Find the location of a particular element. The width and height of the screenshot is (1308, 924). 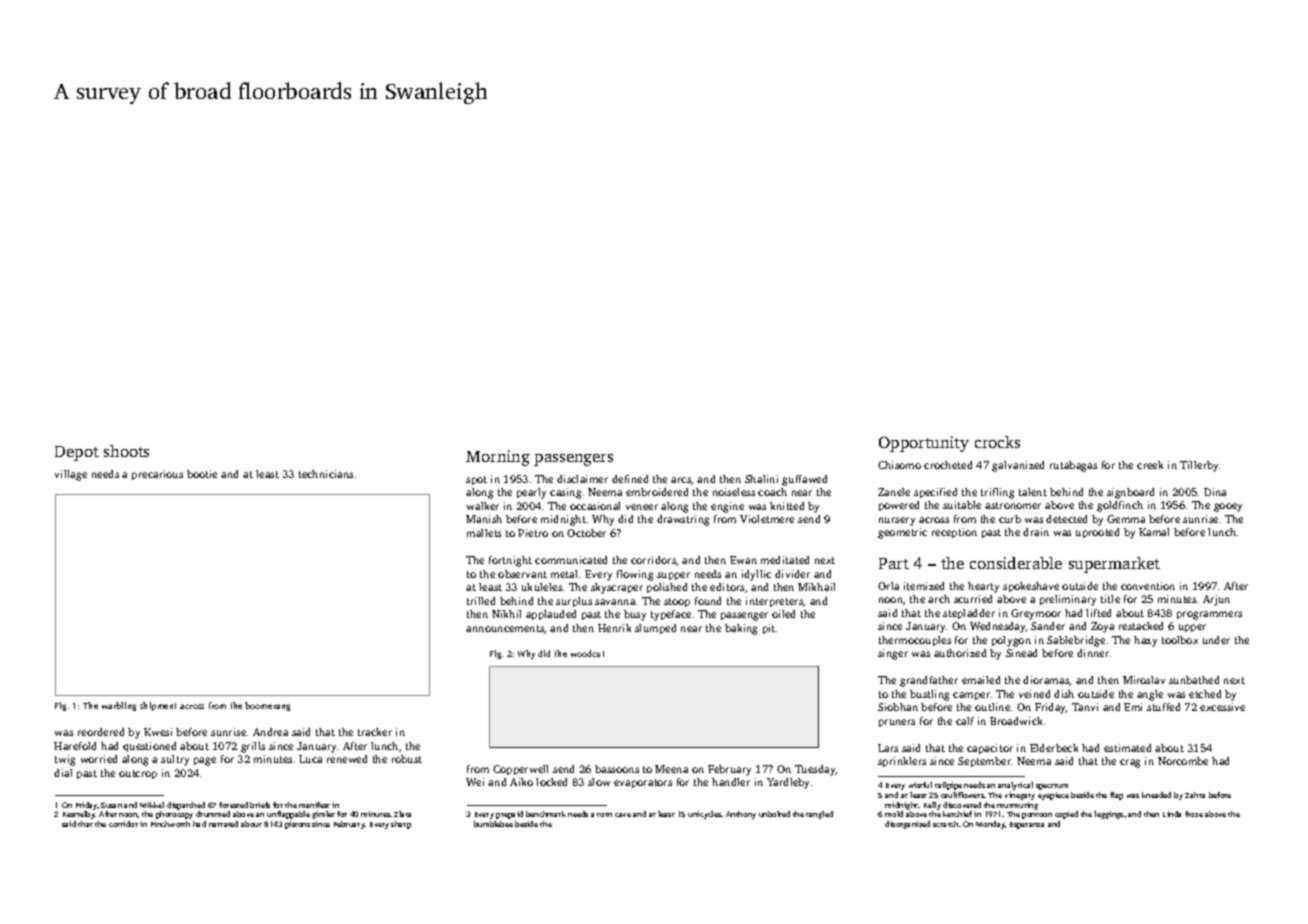

shoots is located at coordinates (126, 451).
